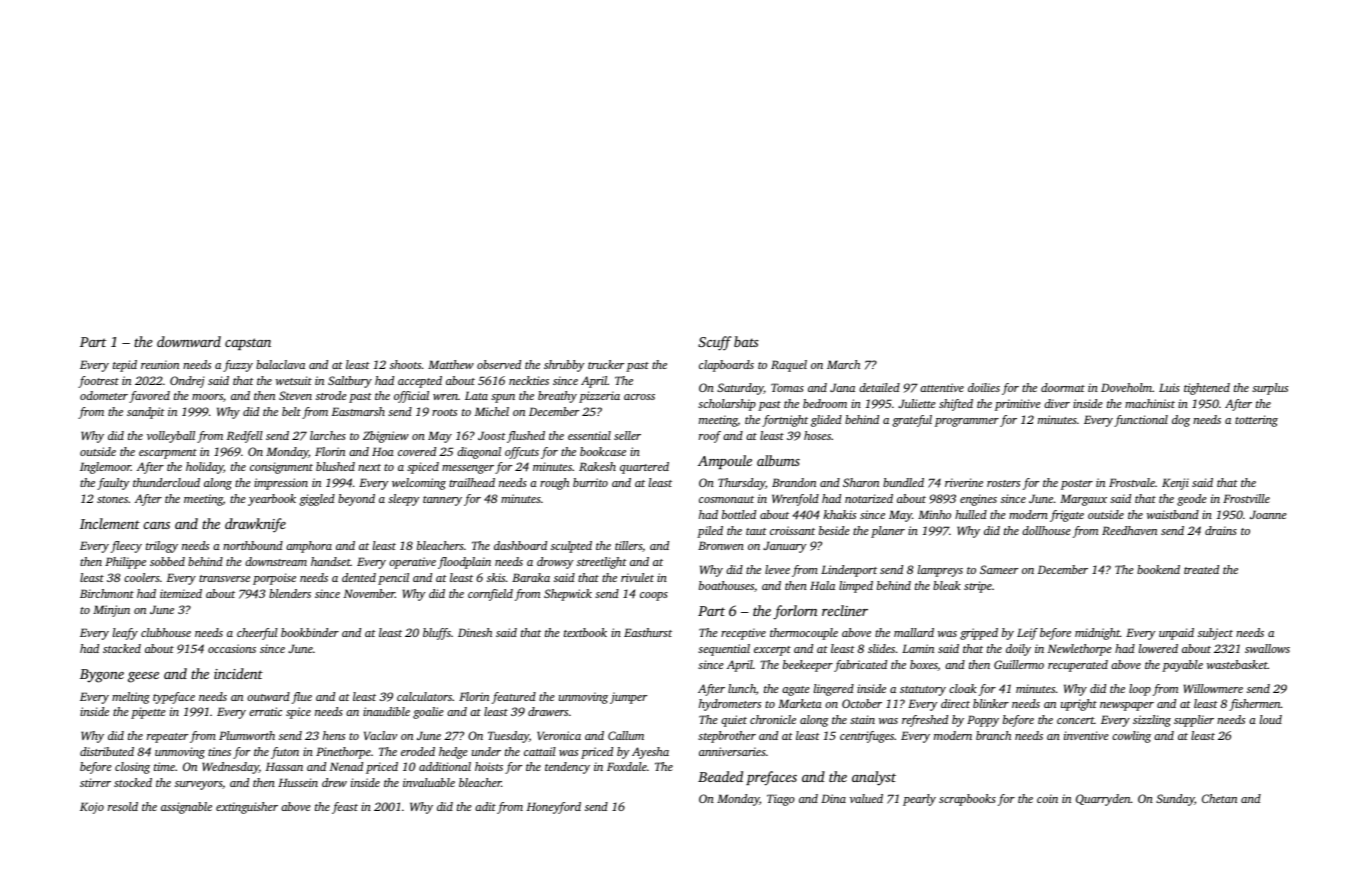 Image resolution: width=1372 pixels, height=887 pixels. What do you see at coordinates (499, 364) in the screenshot?
I see `observed` at bounding box center [499, 364].
